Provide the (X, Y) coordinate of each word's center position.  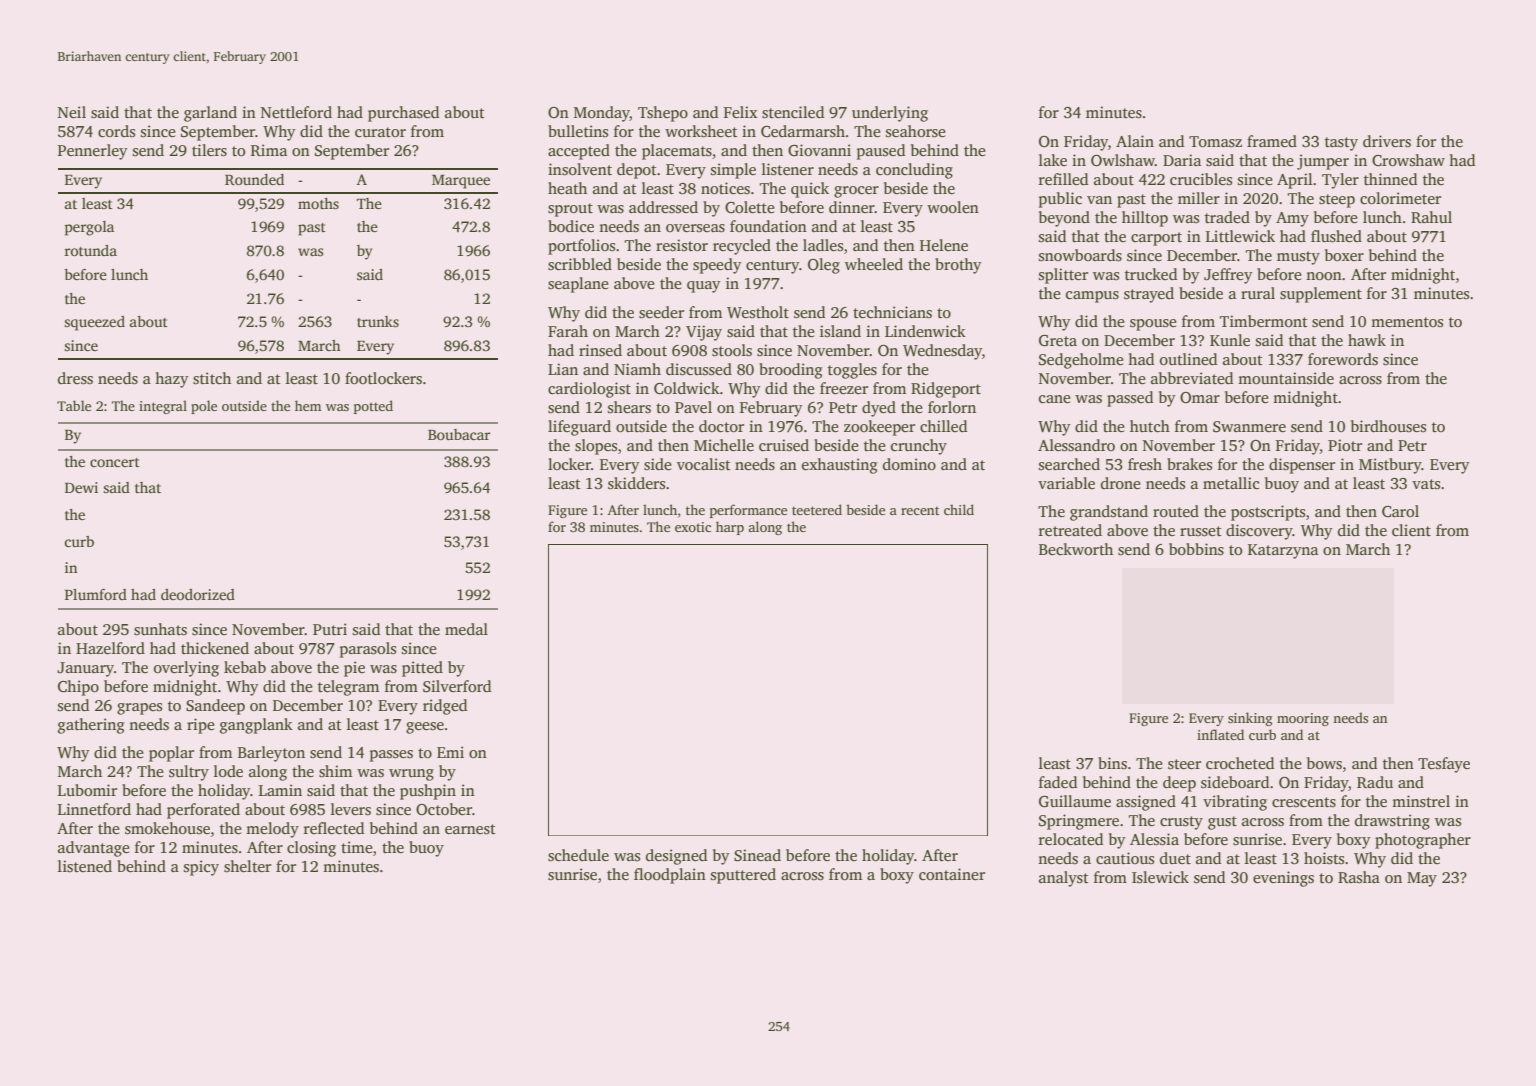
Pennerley (92, 152)
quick (810, 190)
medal (466, 629)
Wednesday (942, 352)
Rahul (1431, 217)
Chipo (78, 688)
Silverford (457, 686)
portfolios (581, 247)
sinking (1250, 719)
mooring (1303, 719)
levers (351, 809)
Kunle (1230, 340)
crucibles (1201, 179)
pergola (89, 228)
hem (308, 405)
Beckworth (1076, 549)
